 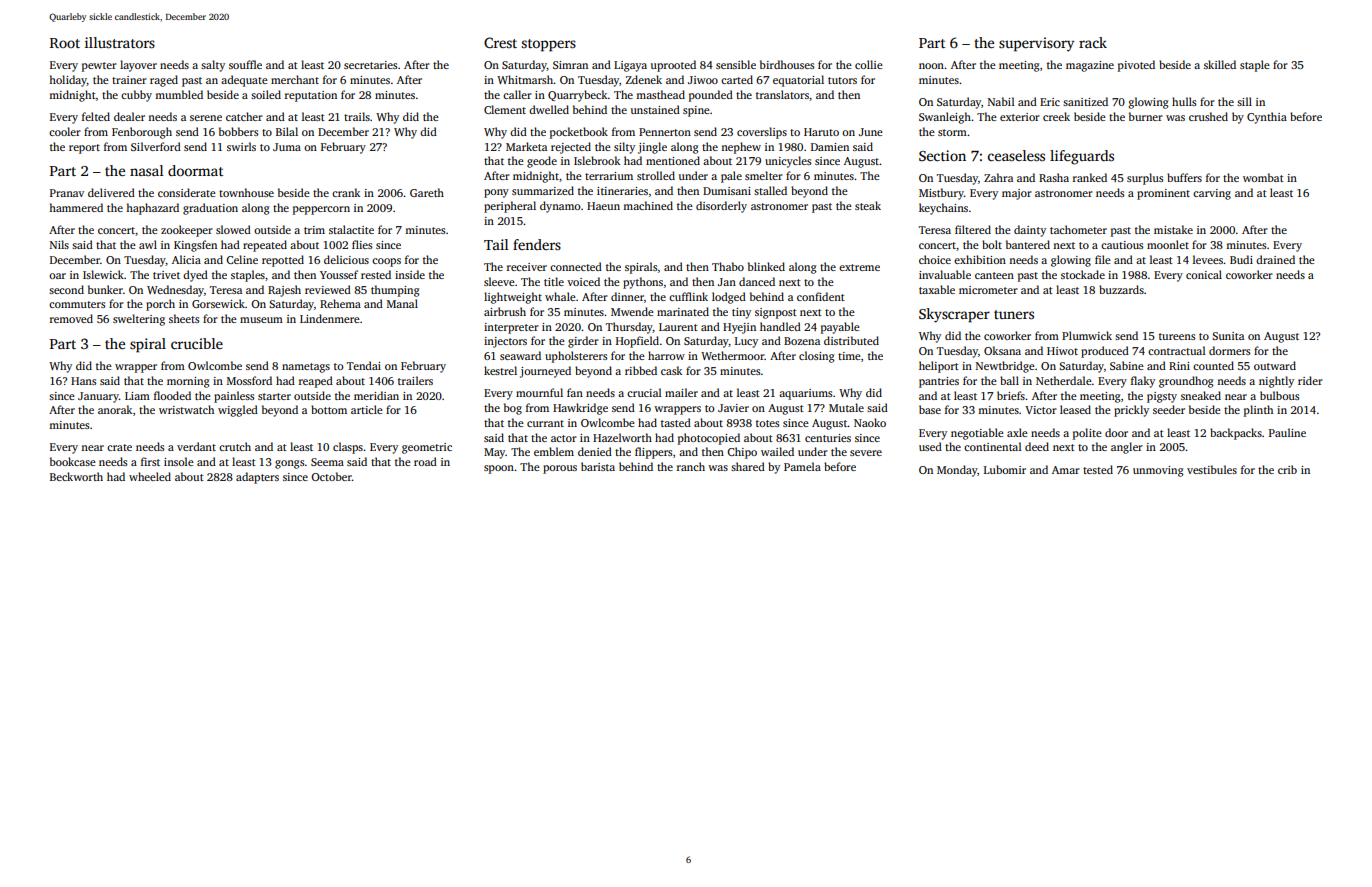 What do you see at coordinates (1093, 42) in the page?
I see `rack` at bounding box center [1093, 42].
